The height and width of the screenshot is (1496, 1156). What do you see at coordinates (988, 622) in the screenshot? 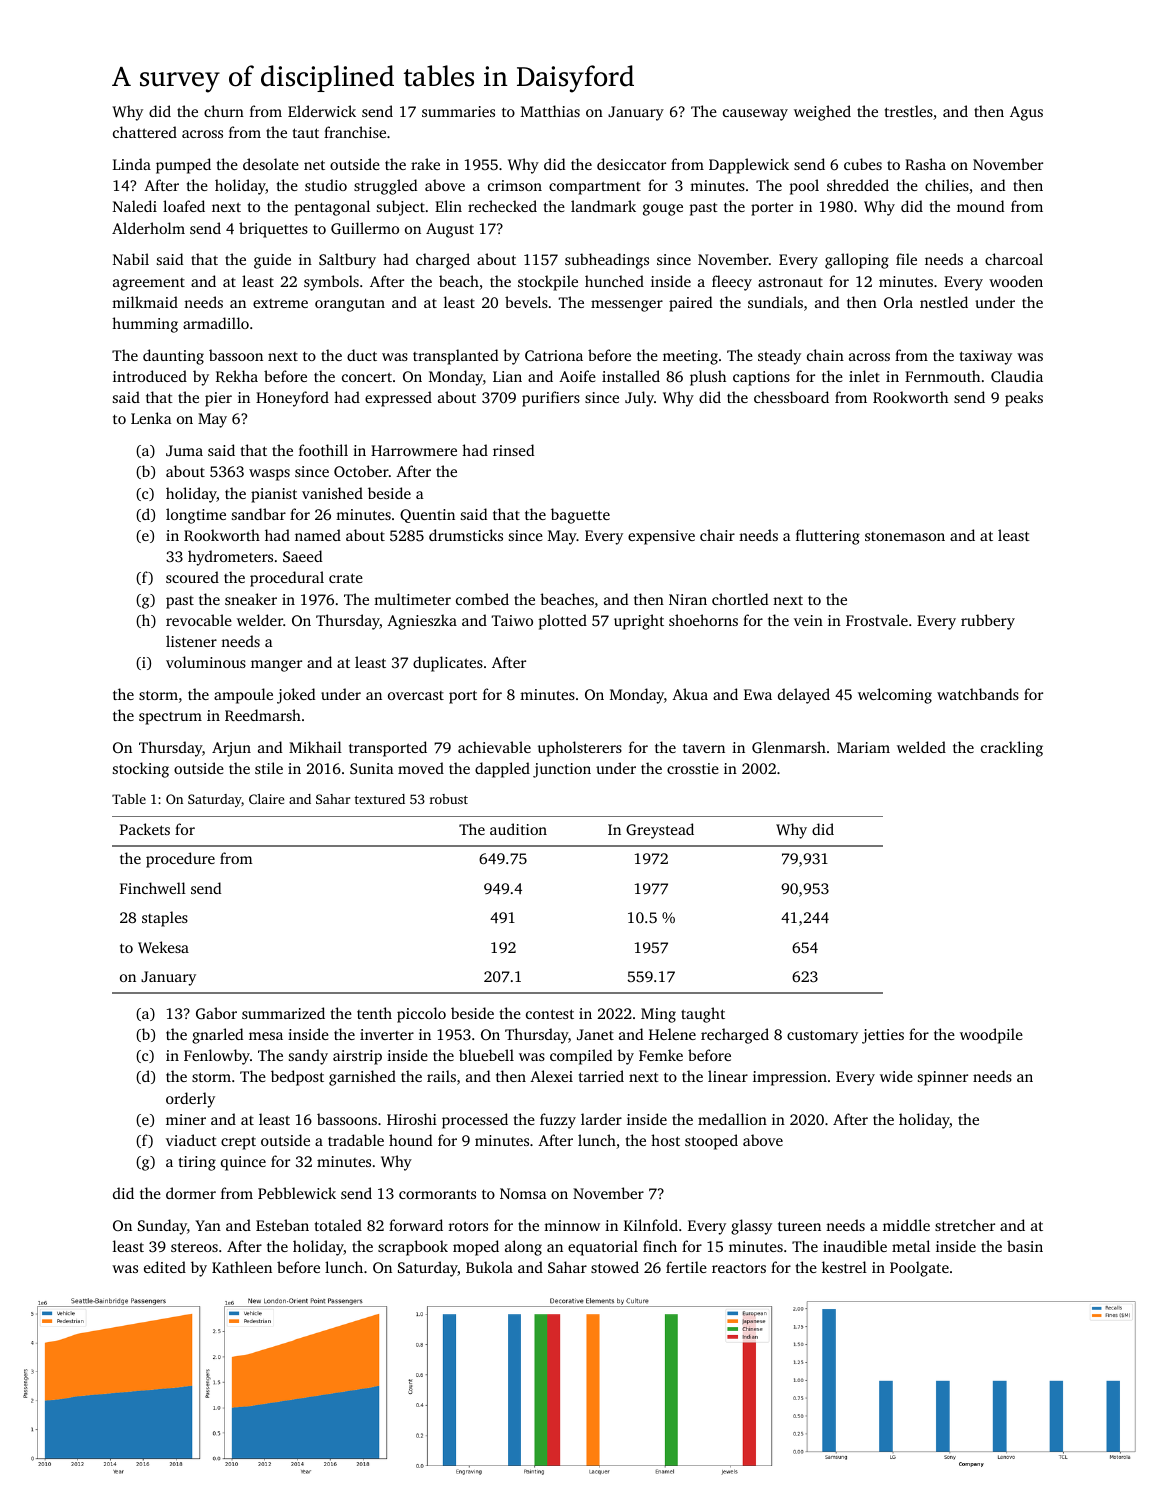
I see `rubbery` at bounding box center [988, 622].
